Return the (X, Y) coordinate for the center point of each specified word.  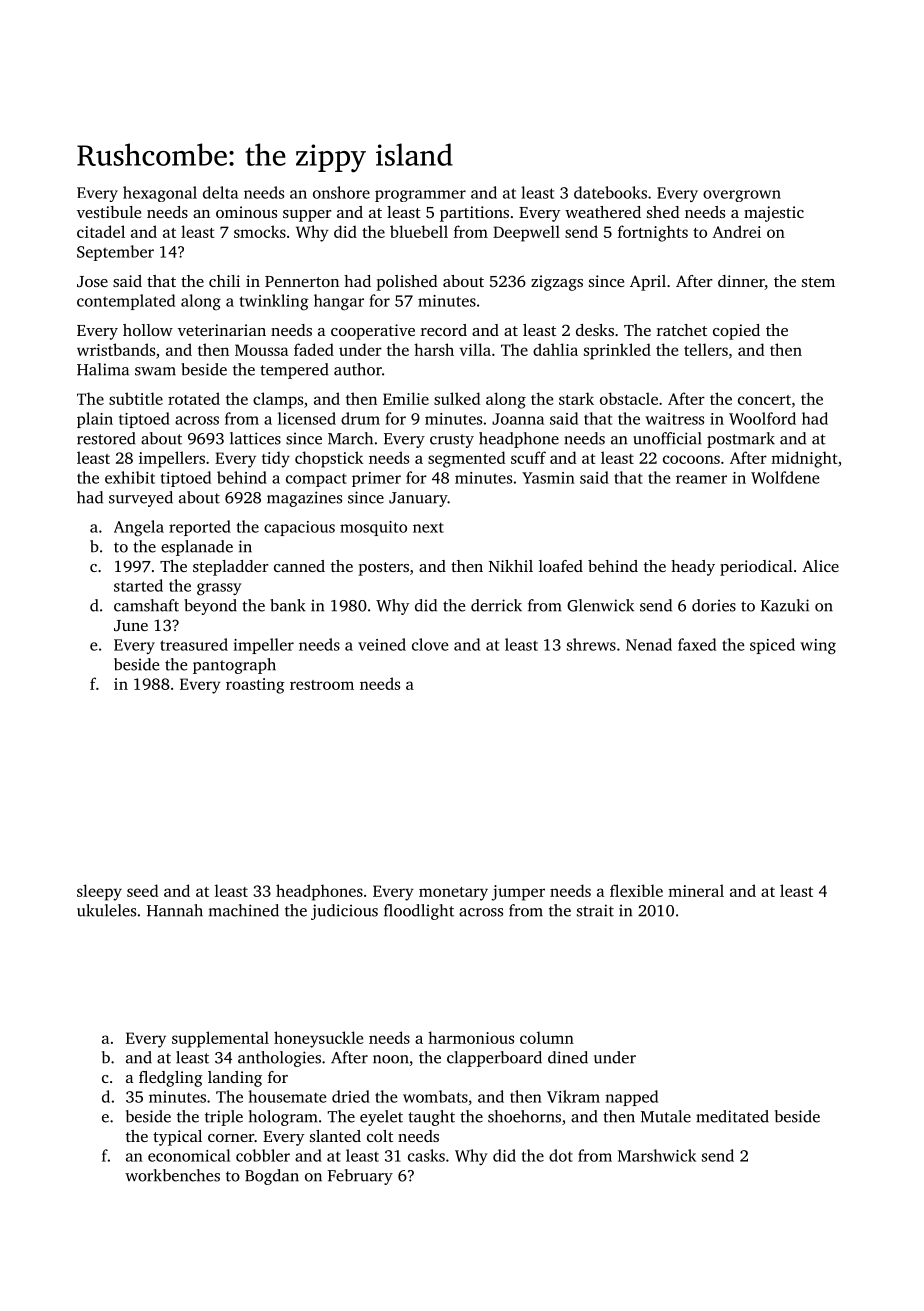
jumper (518, 893)
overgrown (742, 196)
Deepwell (526, 233)
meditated (732, 1116)
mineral (696, 890)
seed (143, 890)
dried (351, 1096)
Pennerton (302, 281)
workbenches (172, 1175)
